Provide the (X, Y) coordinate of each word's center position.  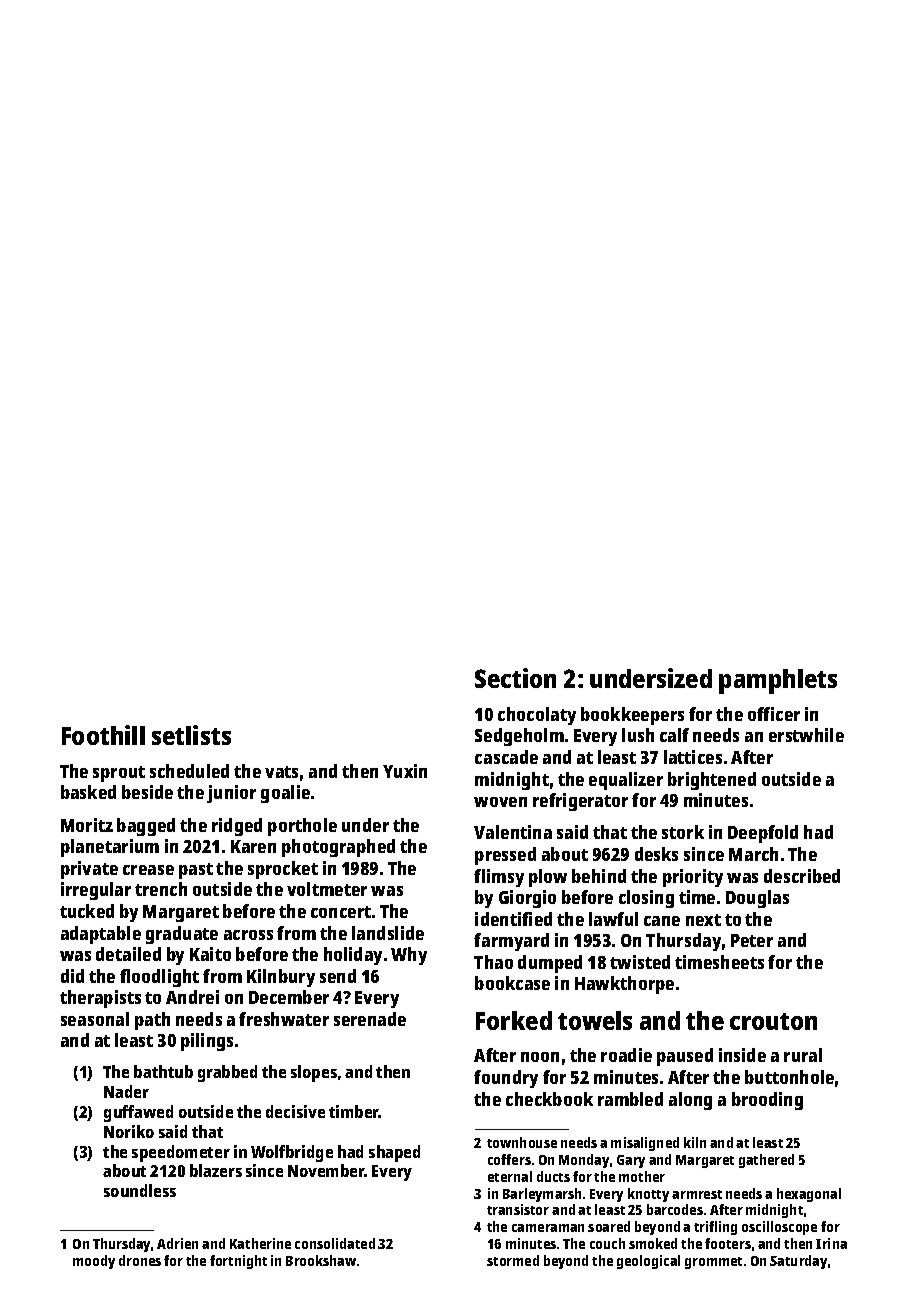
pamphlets (778, 681)
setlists (191, 735)
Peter (752, 940)
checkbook (549, 1099)
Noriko (129, 1131)
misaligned (645, 1144)
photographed (338, 848)
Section (515, 678)
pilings (207, 1042)
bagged (146, 827)
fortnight (238, 1262)
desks (656, 854)
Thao (493, 962)
